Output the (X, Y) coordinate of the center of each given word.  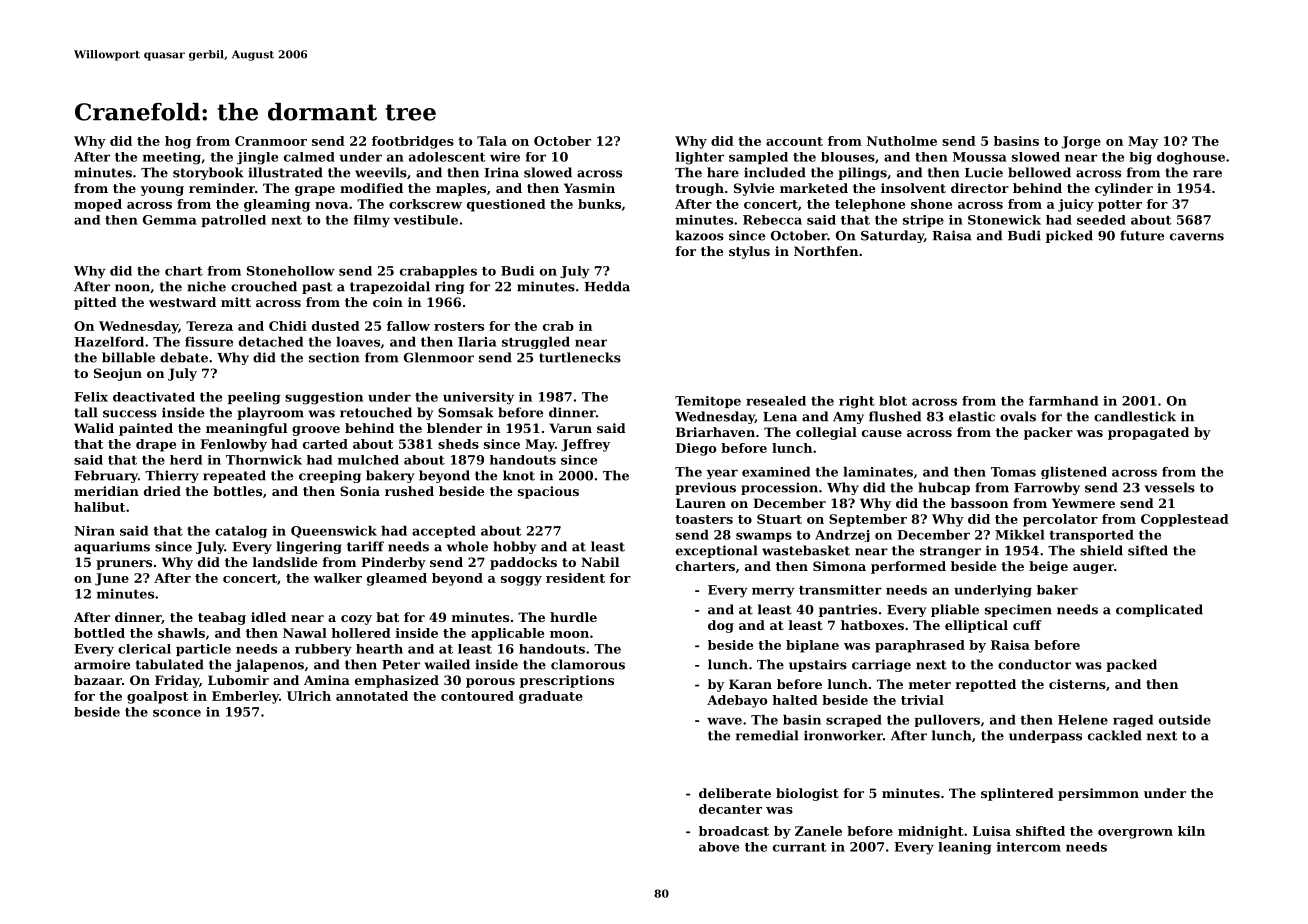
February (106, 476)
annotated (372, 696)
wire (505, 157)
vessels (1170, 487)
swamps (764, 537)
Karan (750, 684)
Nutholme (902, 141)
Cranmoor (271, 141)
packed (1131, 665)
